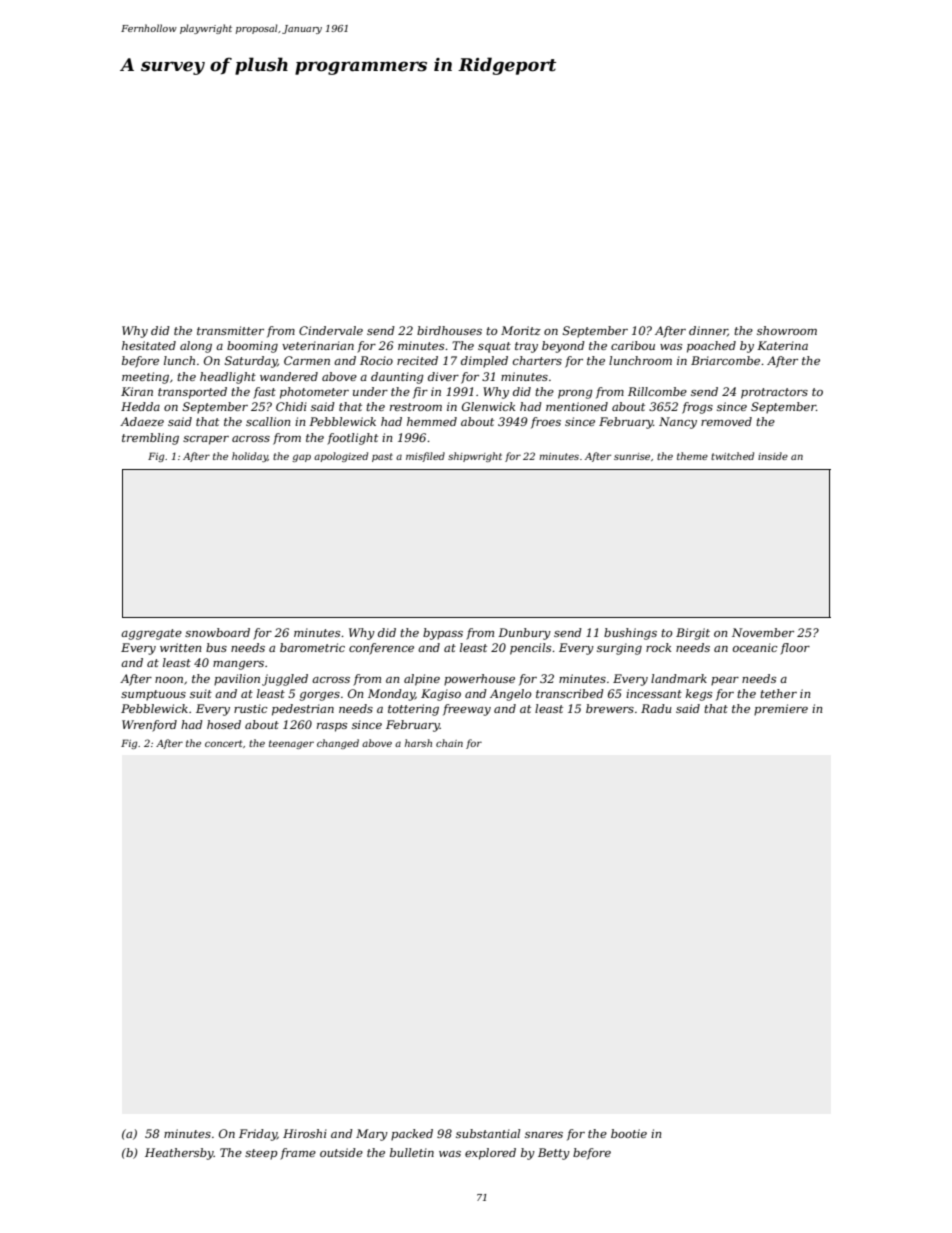 Image resolution: width=952 pixels, height=1233 pixels. What do you see at coordinates (376, 360) in the screenshot?
I see `Rocio` at bounding box center [376, 360].
